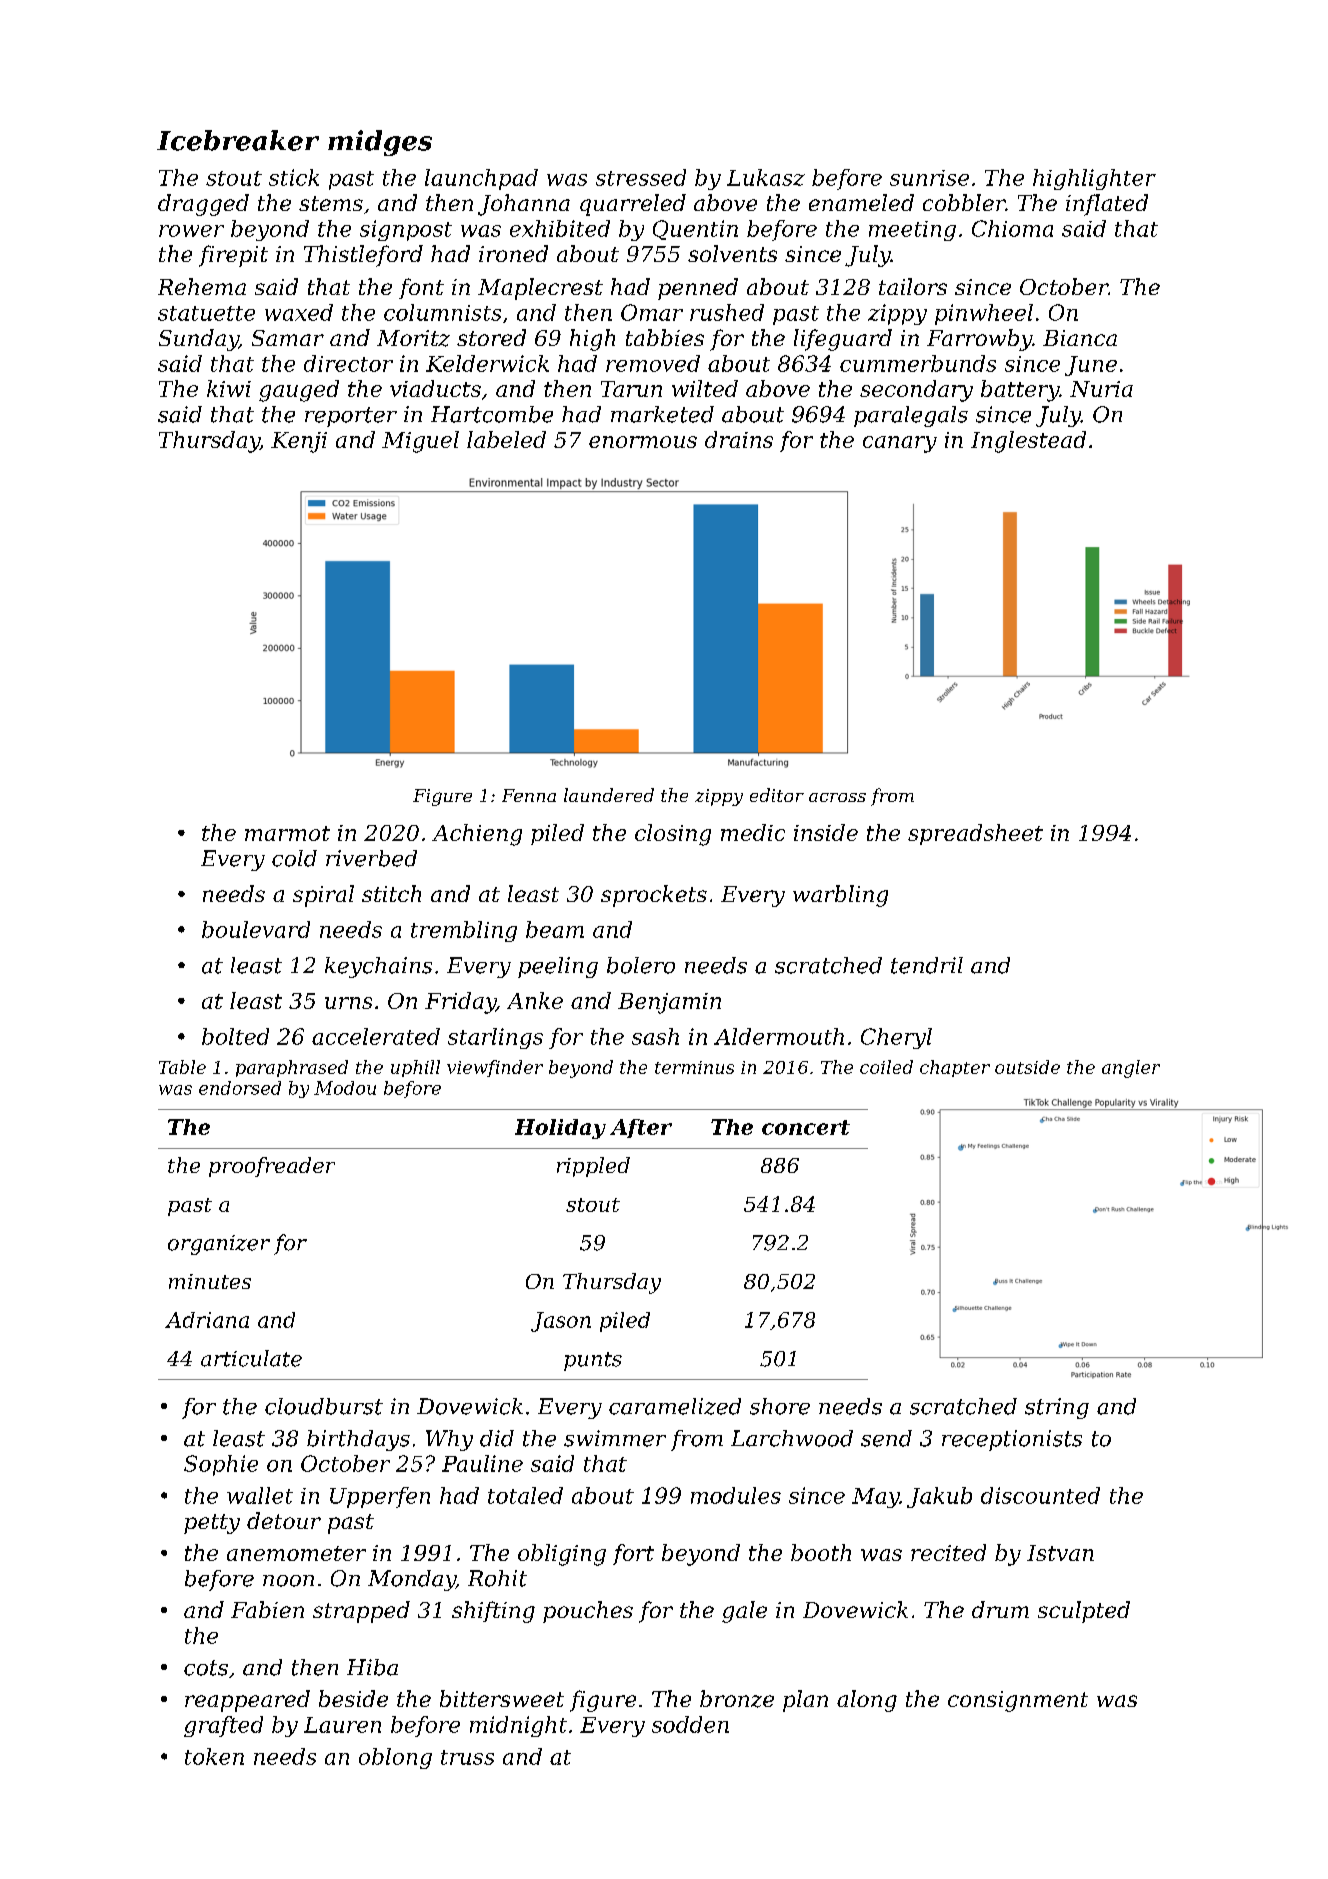  Describe the element at coordinates (206, 1668) in the page. I see `cots` at that location.
